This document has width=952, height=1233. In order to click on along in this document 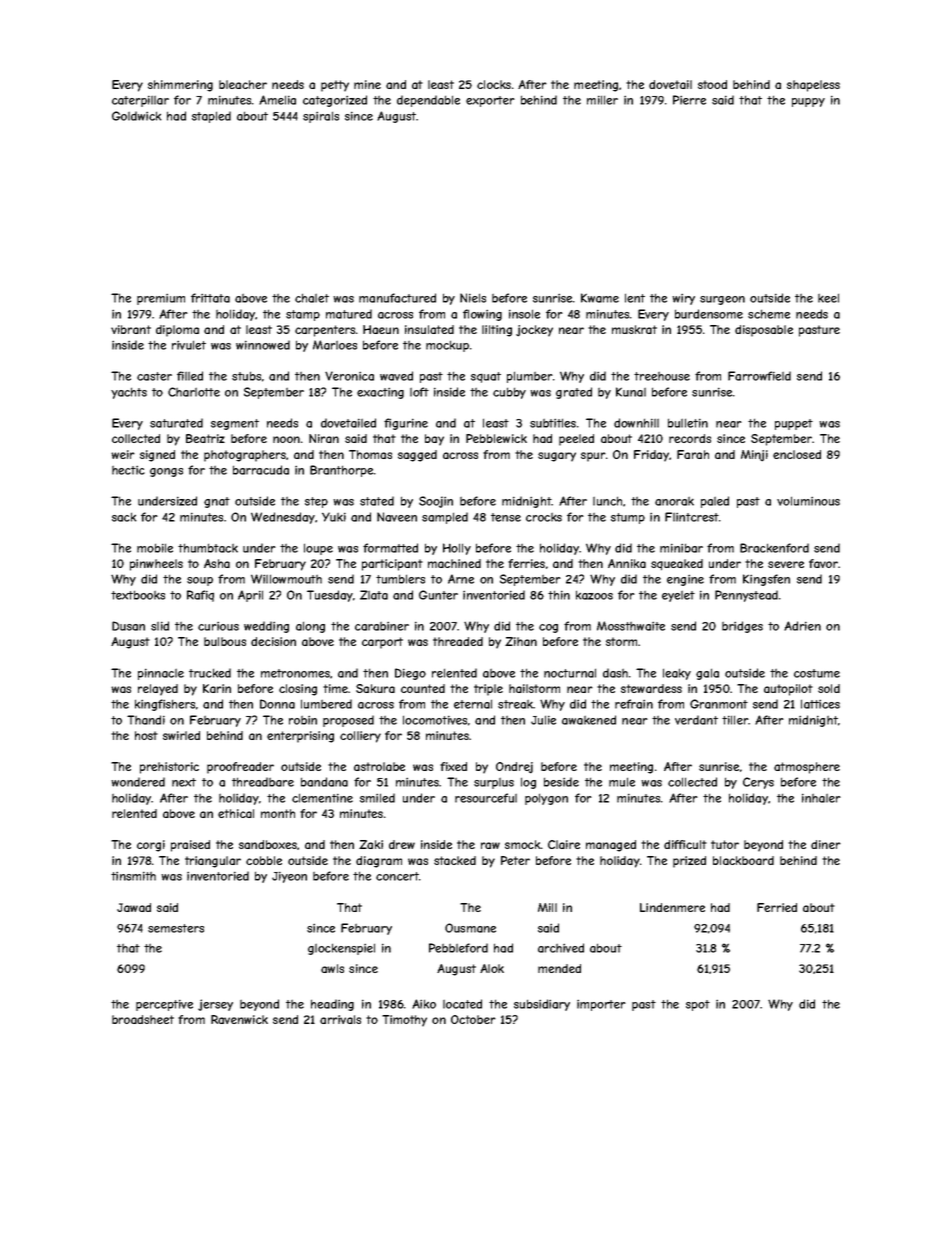, I will do `click(310, 627)`.
